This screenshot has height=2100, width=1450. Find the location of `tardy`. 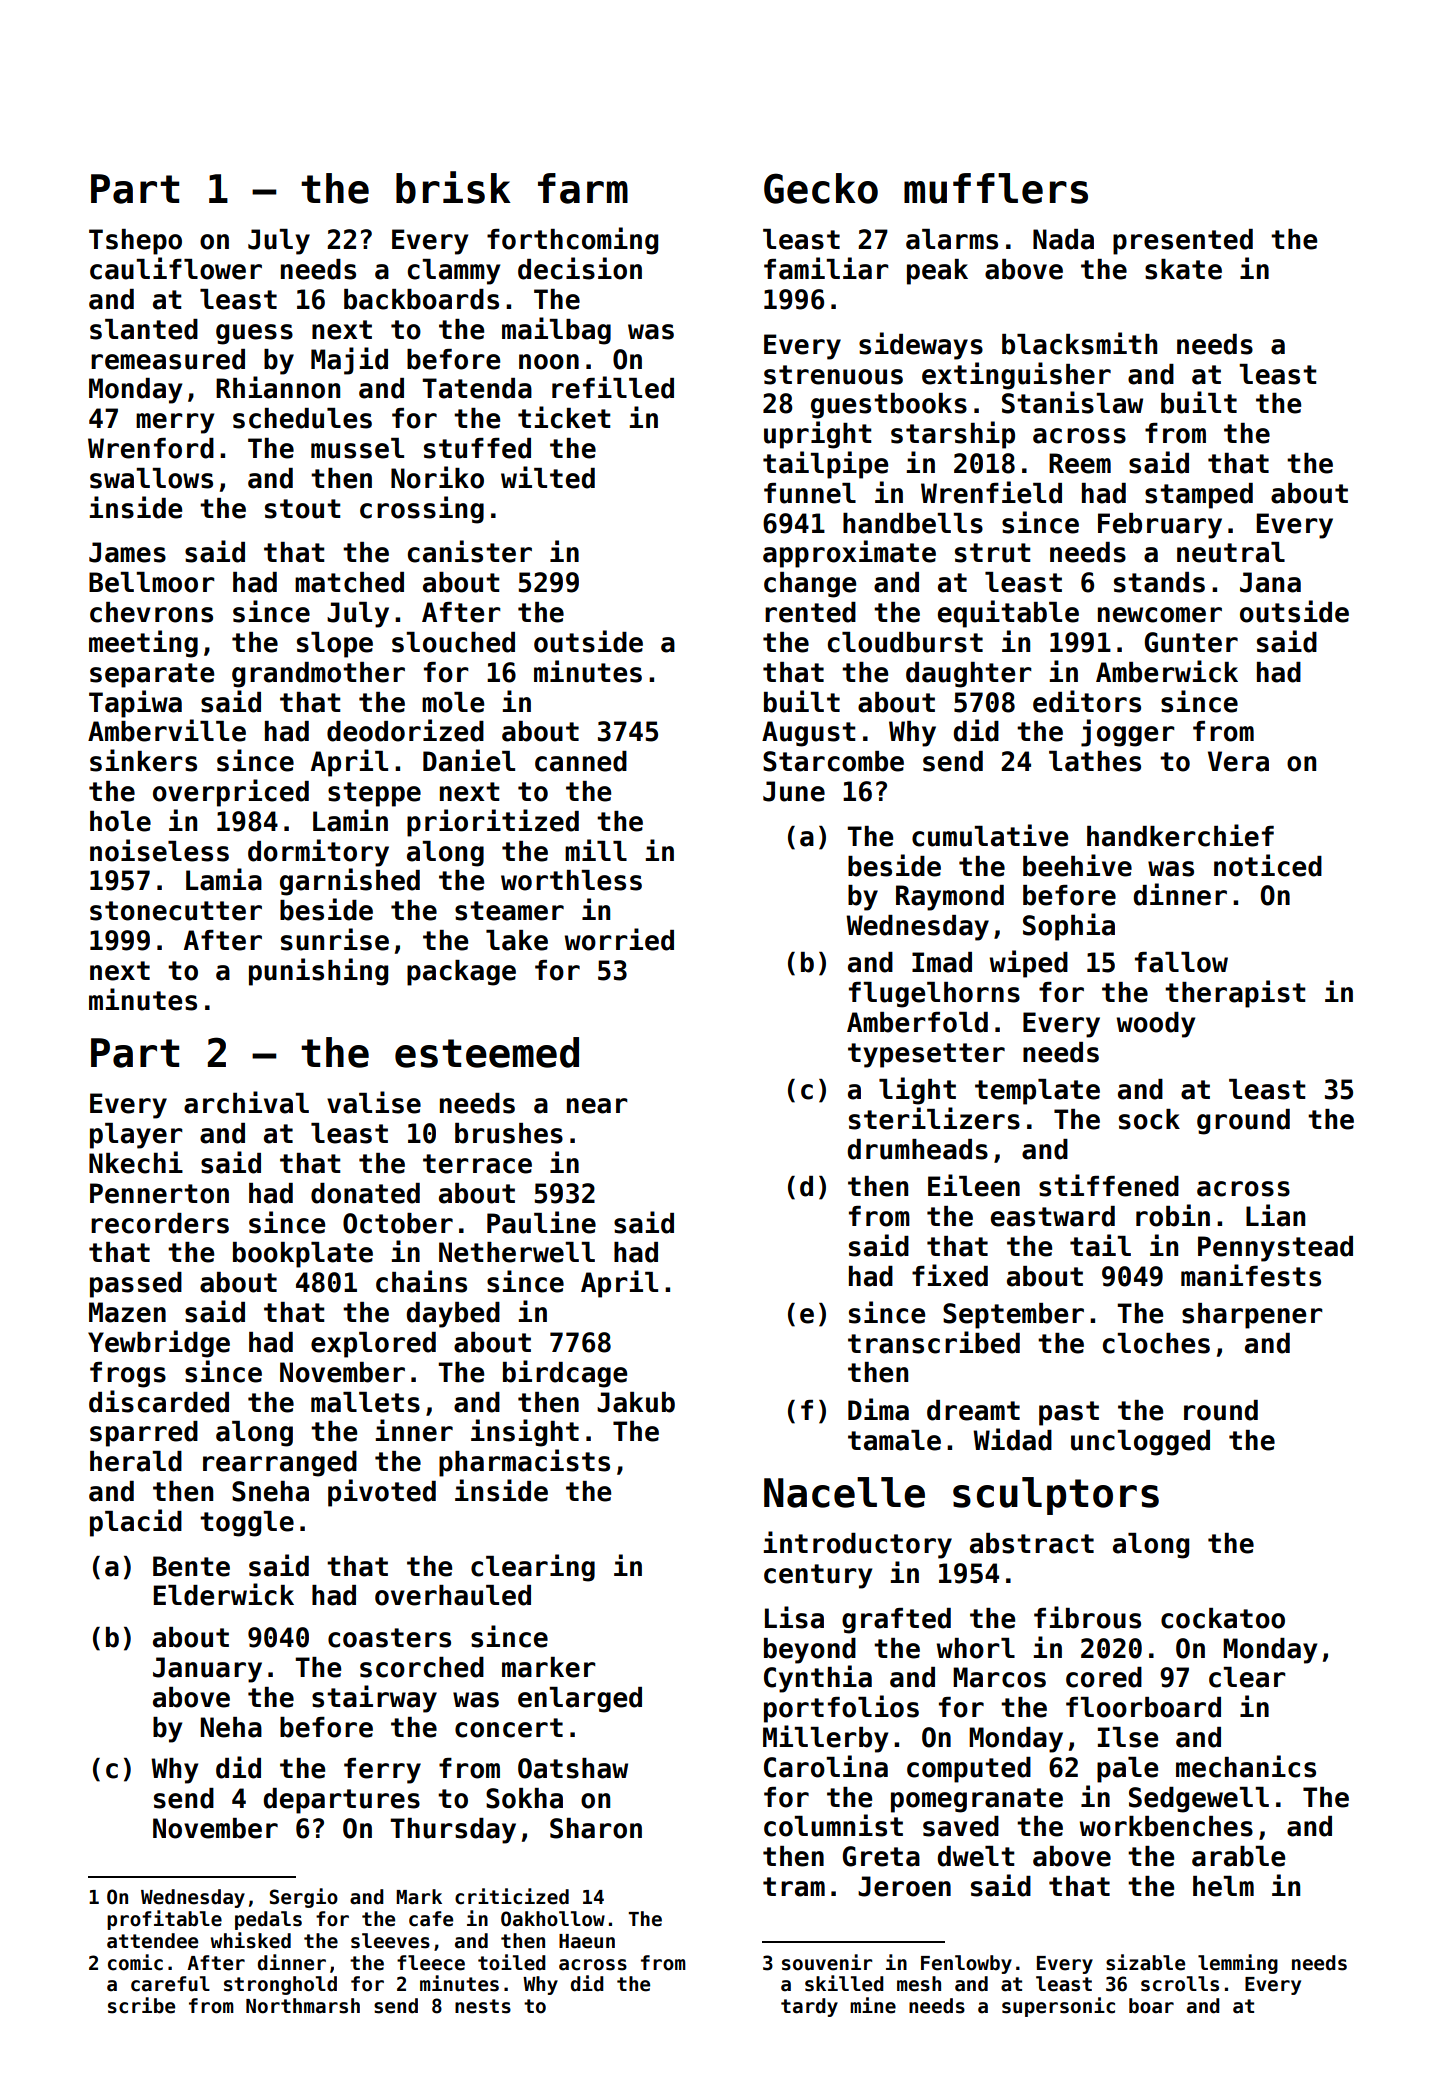

tardy is located at coordinates (809, 2007).
